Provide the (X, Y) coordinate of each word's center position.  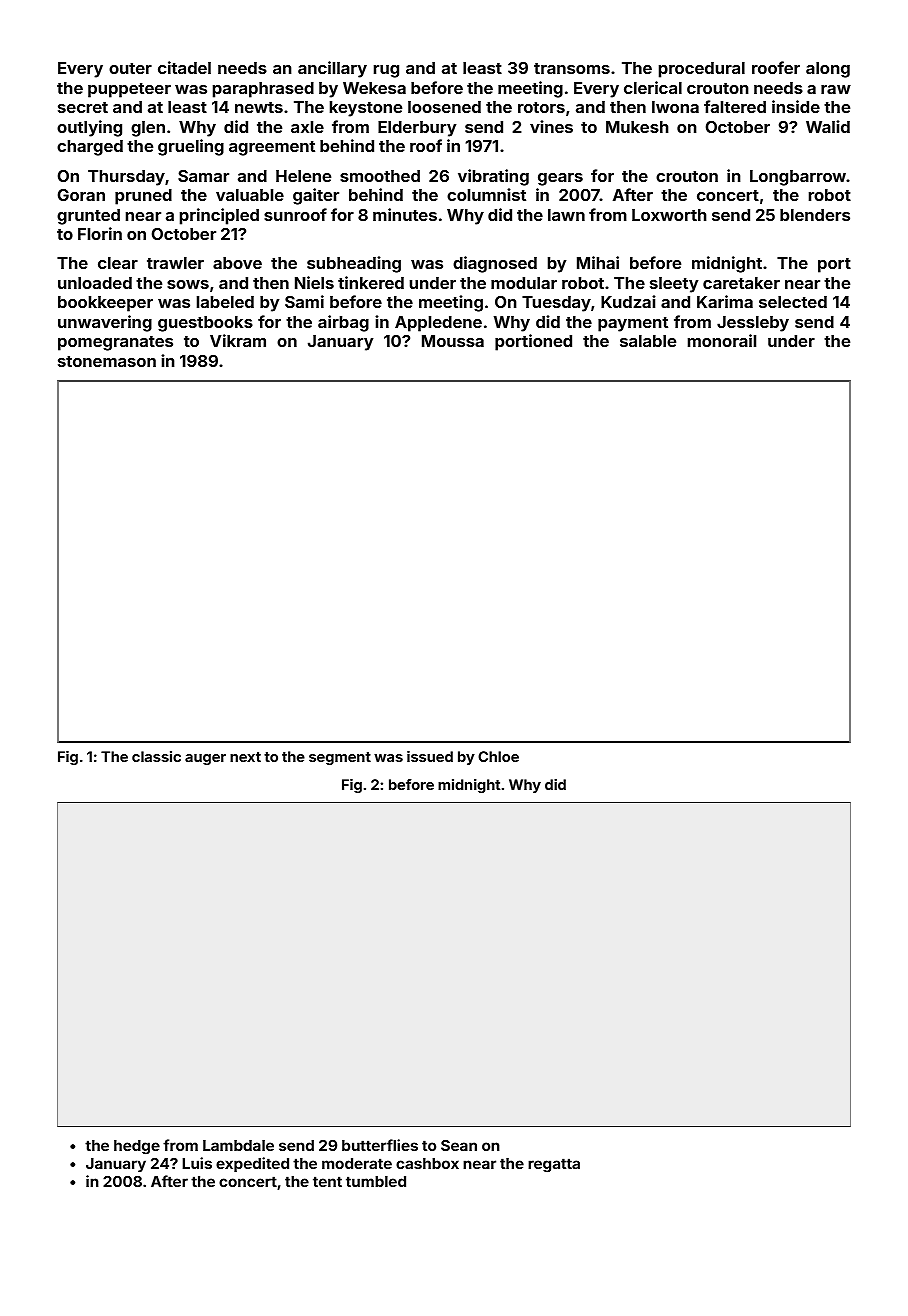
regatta (554, 1165)
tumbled (376, 1181)
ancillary (332, 69)
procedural (702, 70)
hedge (137, 1147)
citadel (184, 67)
